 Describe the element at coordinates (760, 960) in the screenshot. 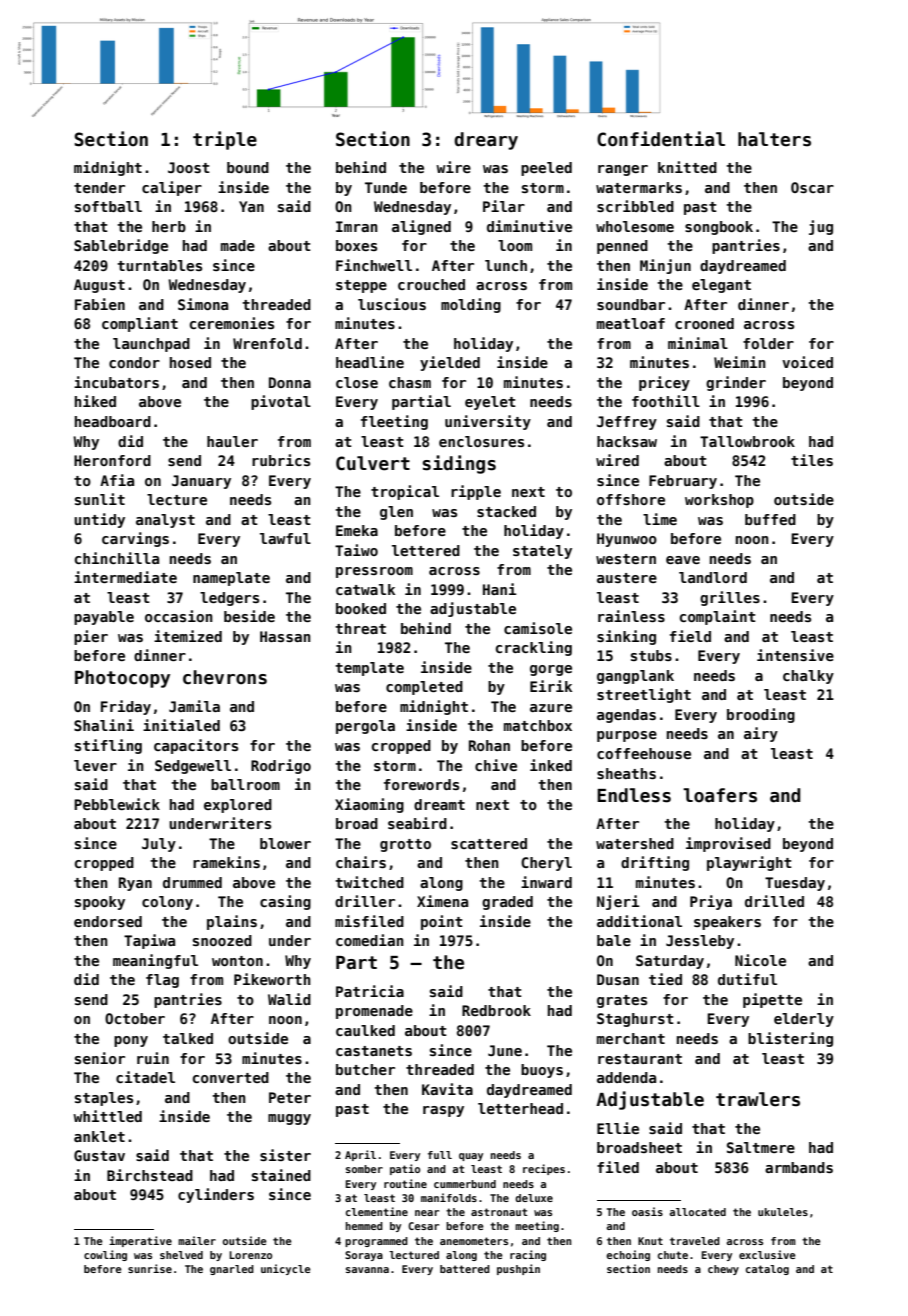

I see `Nicole` at that location.
